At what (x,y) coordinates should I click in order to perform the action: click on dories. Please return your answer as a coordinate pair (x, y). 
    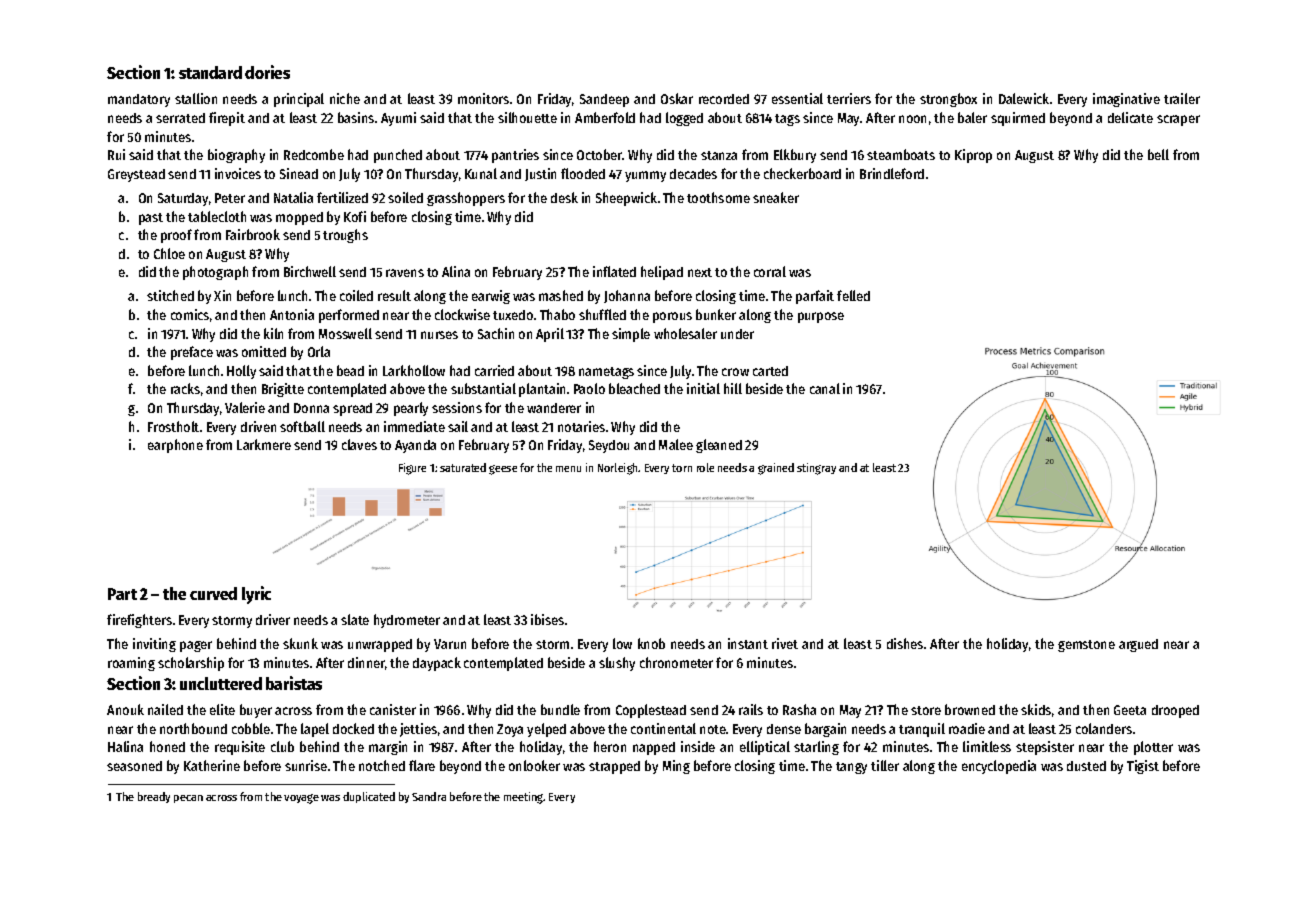
    Looking at the image, I should click on (267, 72).
